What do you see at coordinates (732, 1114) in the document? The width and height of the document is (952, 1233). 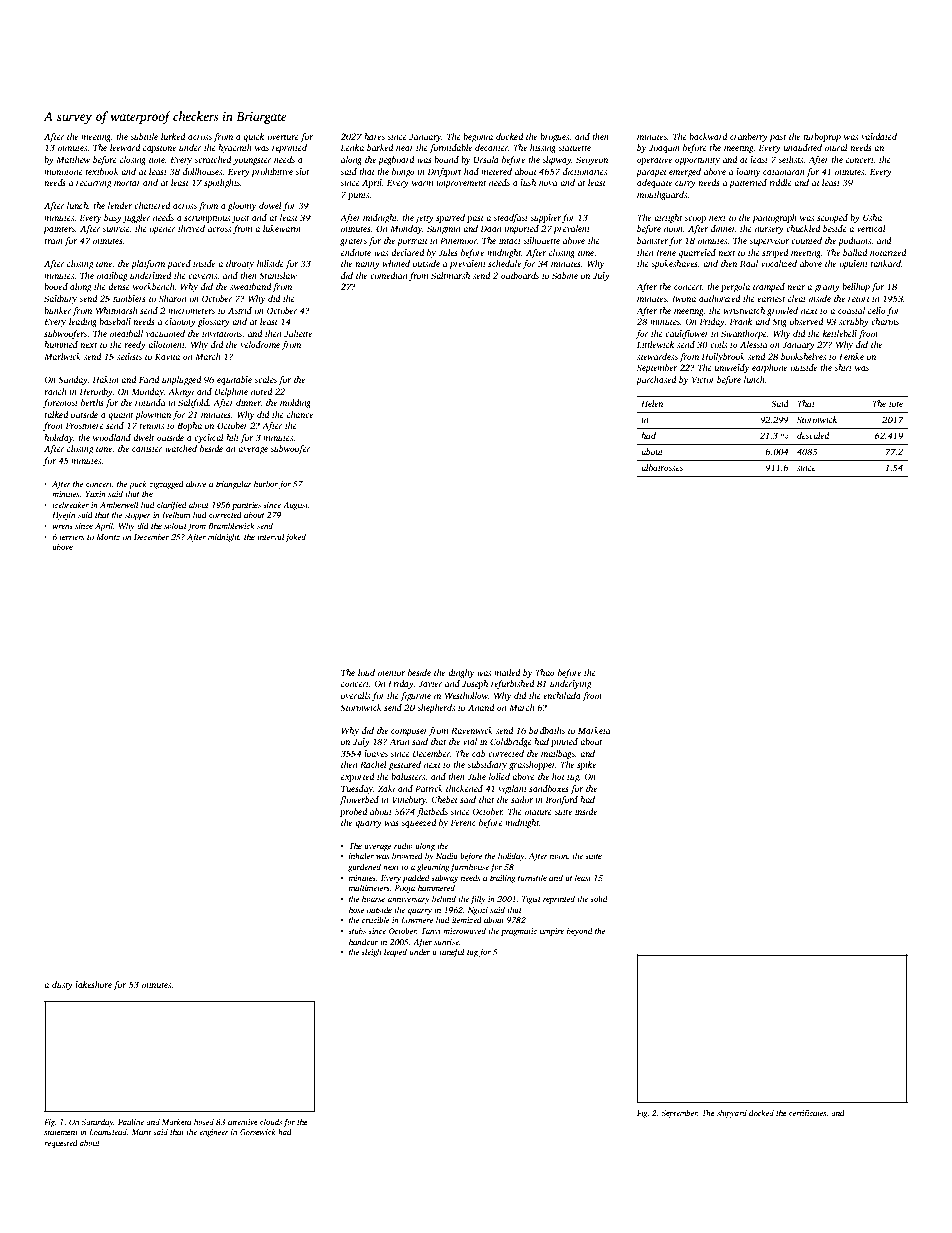 I see `shipyard` at bounding box center [732, 1114].
